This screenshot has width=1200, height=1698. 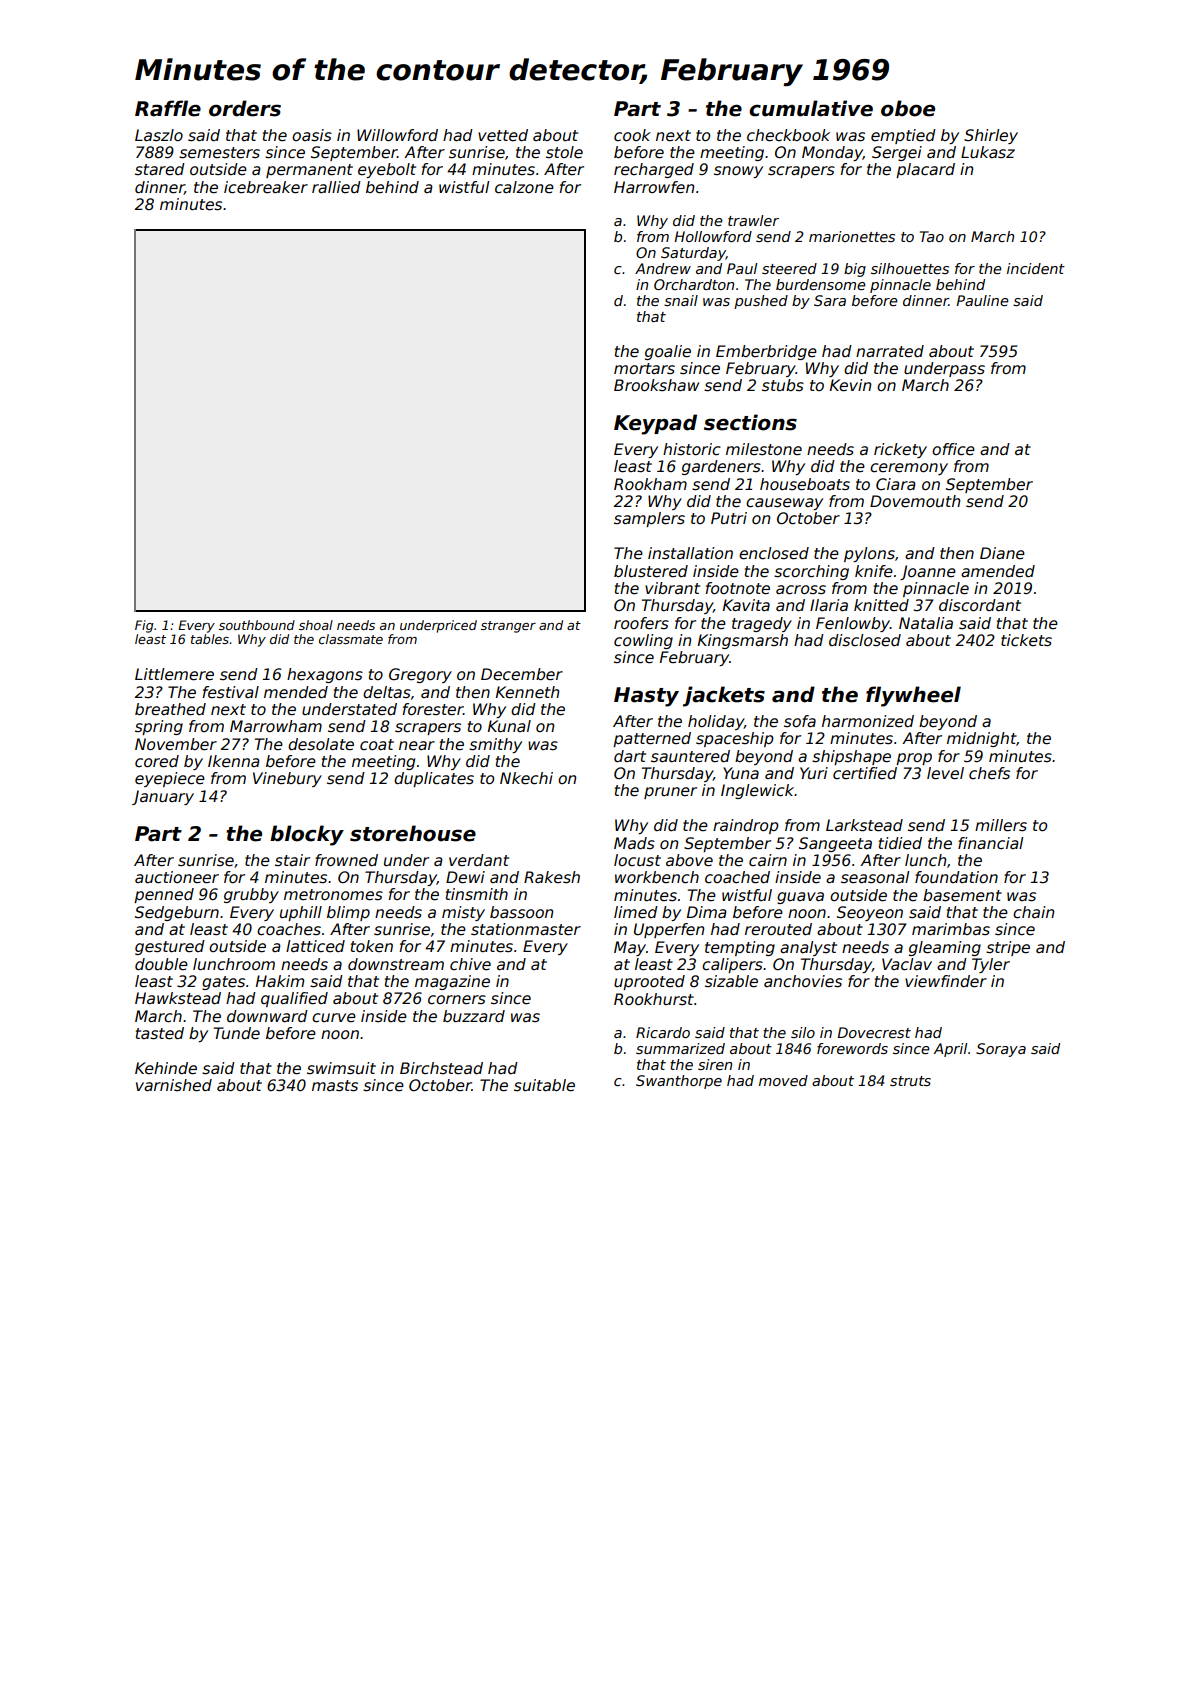 What do you see at coordinates (630, 948) in the screenshot?
I see `May` at bounding box center [630, 948].
